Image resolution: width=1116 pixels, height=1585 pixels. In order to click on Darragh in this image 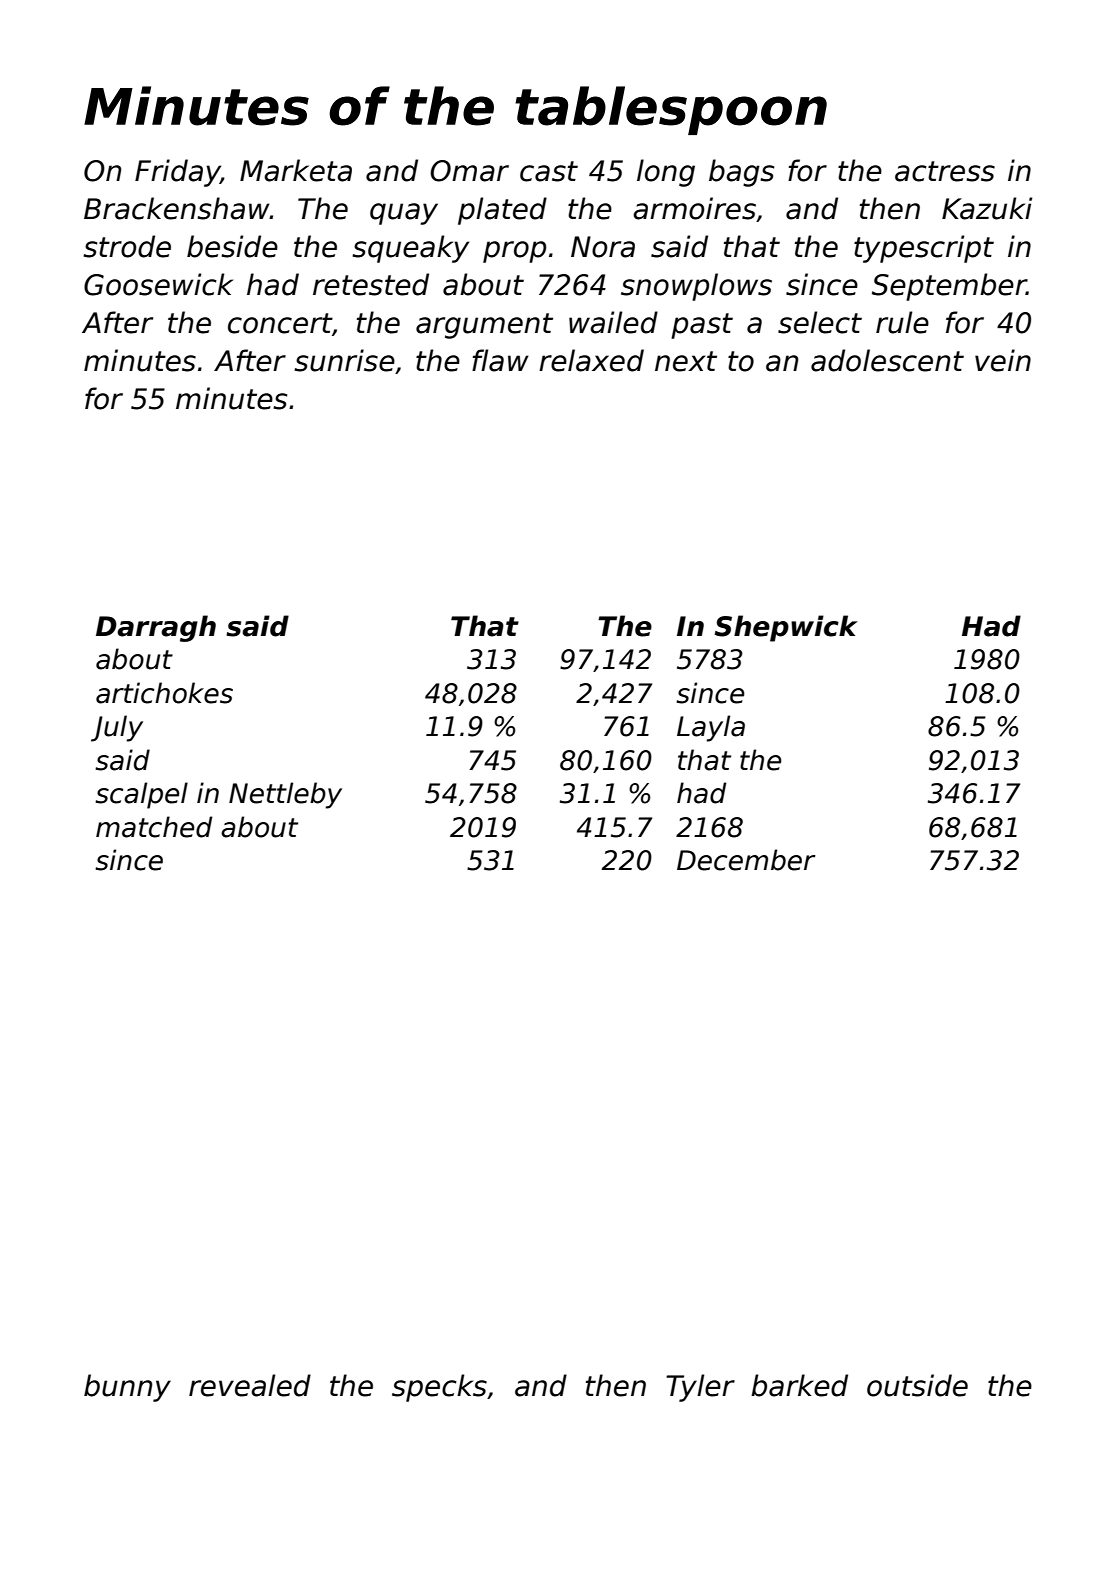, I will do `click(156, 628)`.
